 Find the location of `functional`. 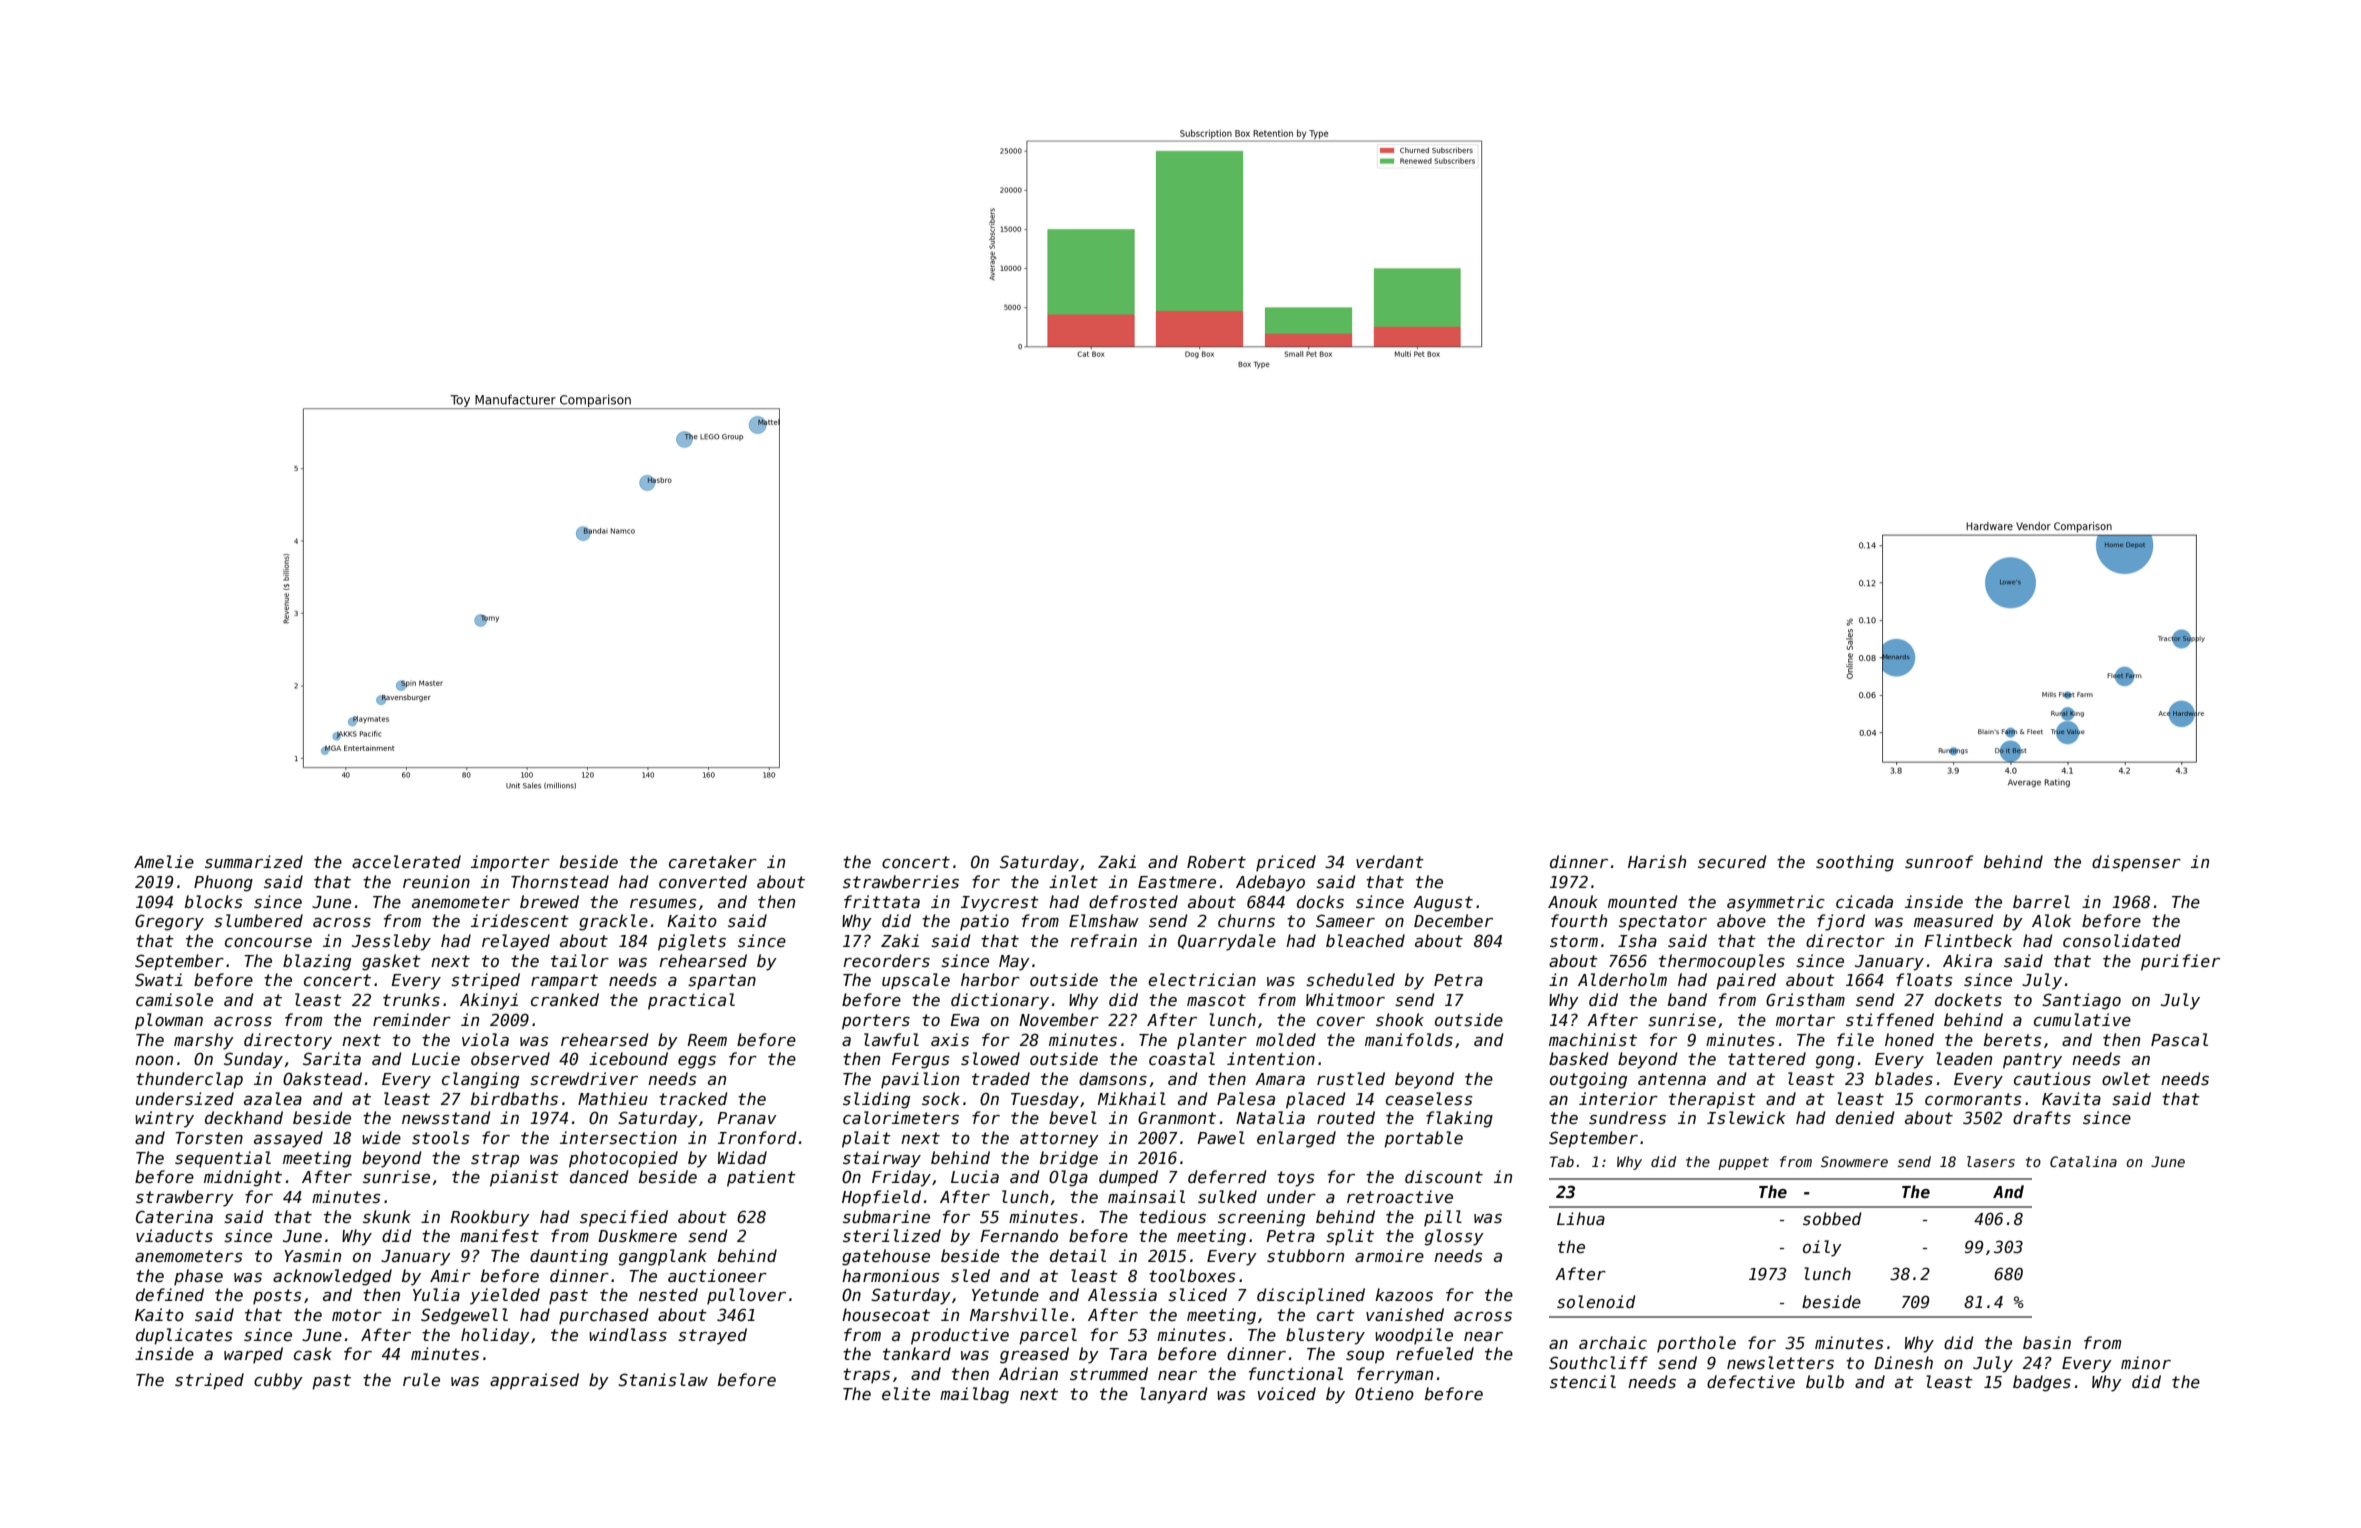

functional is located at coordinates (1296, 1373).
